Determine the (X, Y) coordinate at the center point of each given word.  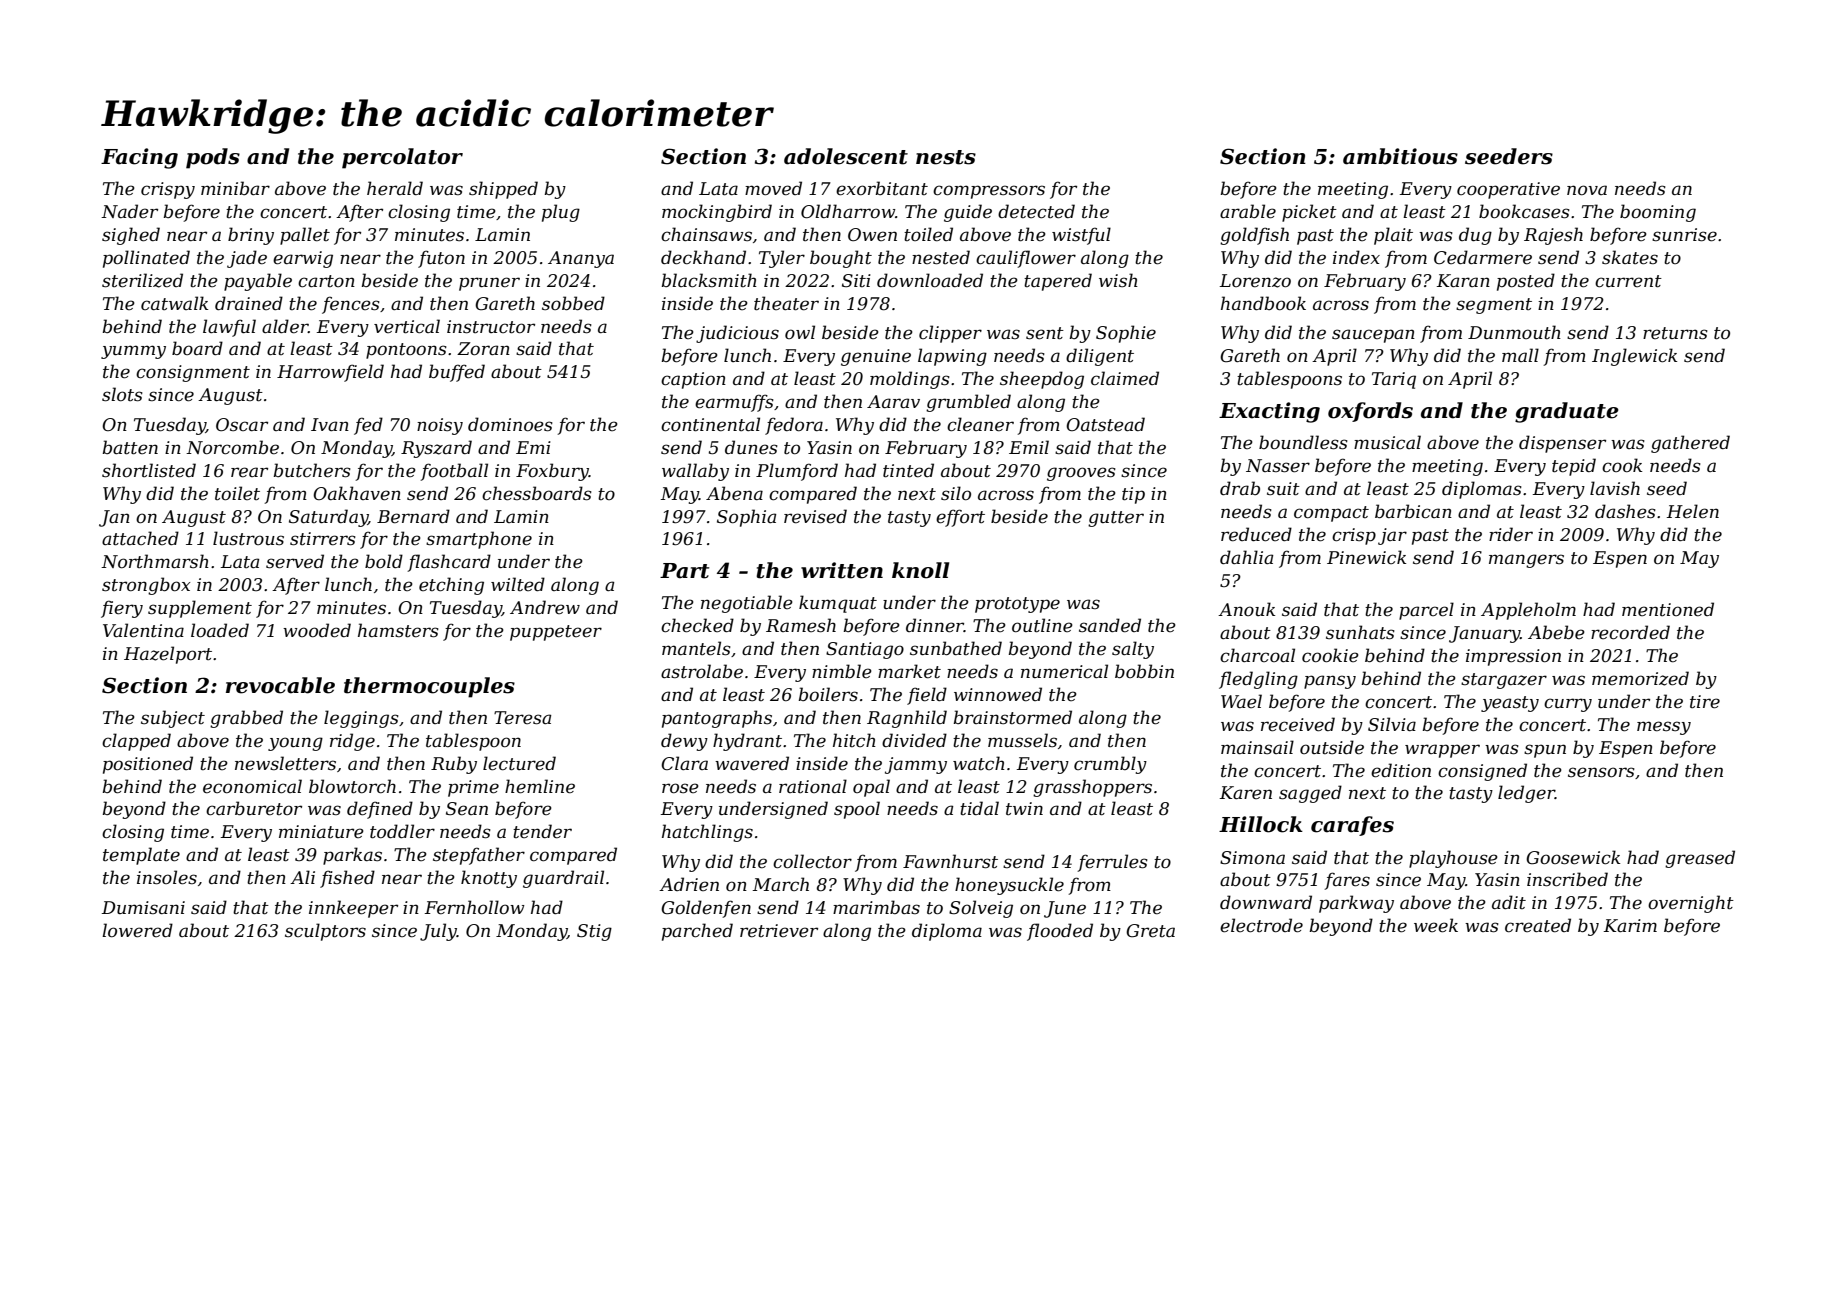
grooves (1081, 474)
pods (213, 158)
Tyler (782, 259)
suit (1283, 489)
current (1628, 281)
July (438, 932)
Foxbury (552, 472)
